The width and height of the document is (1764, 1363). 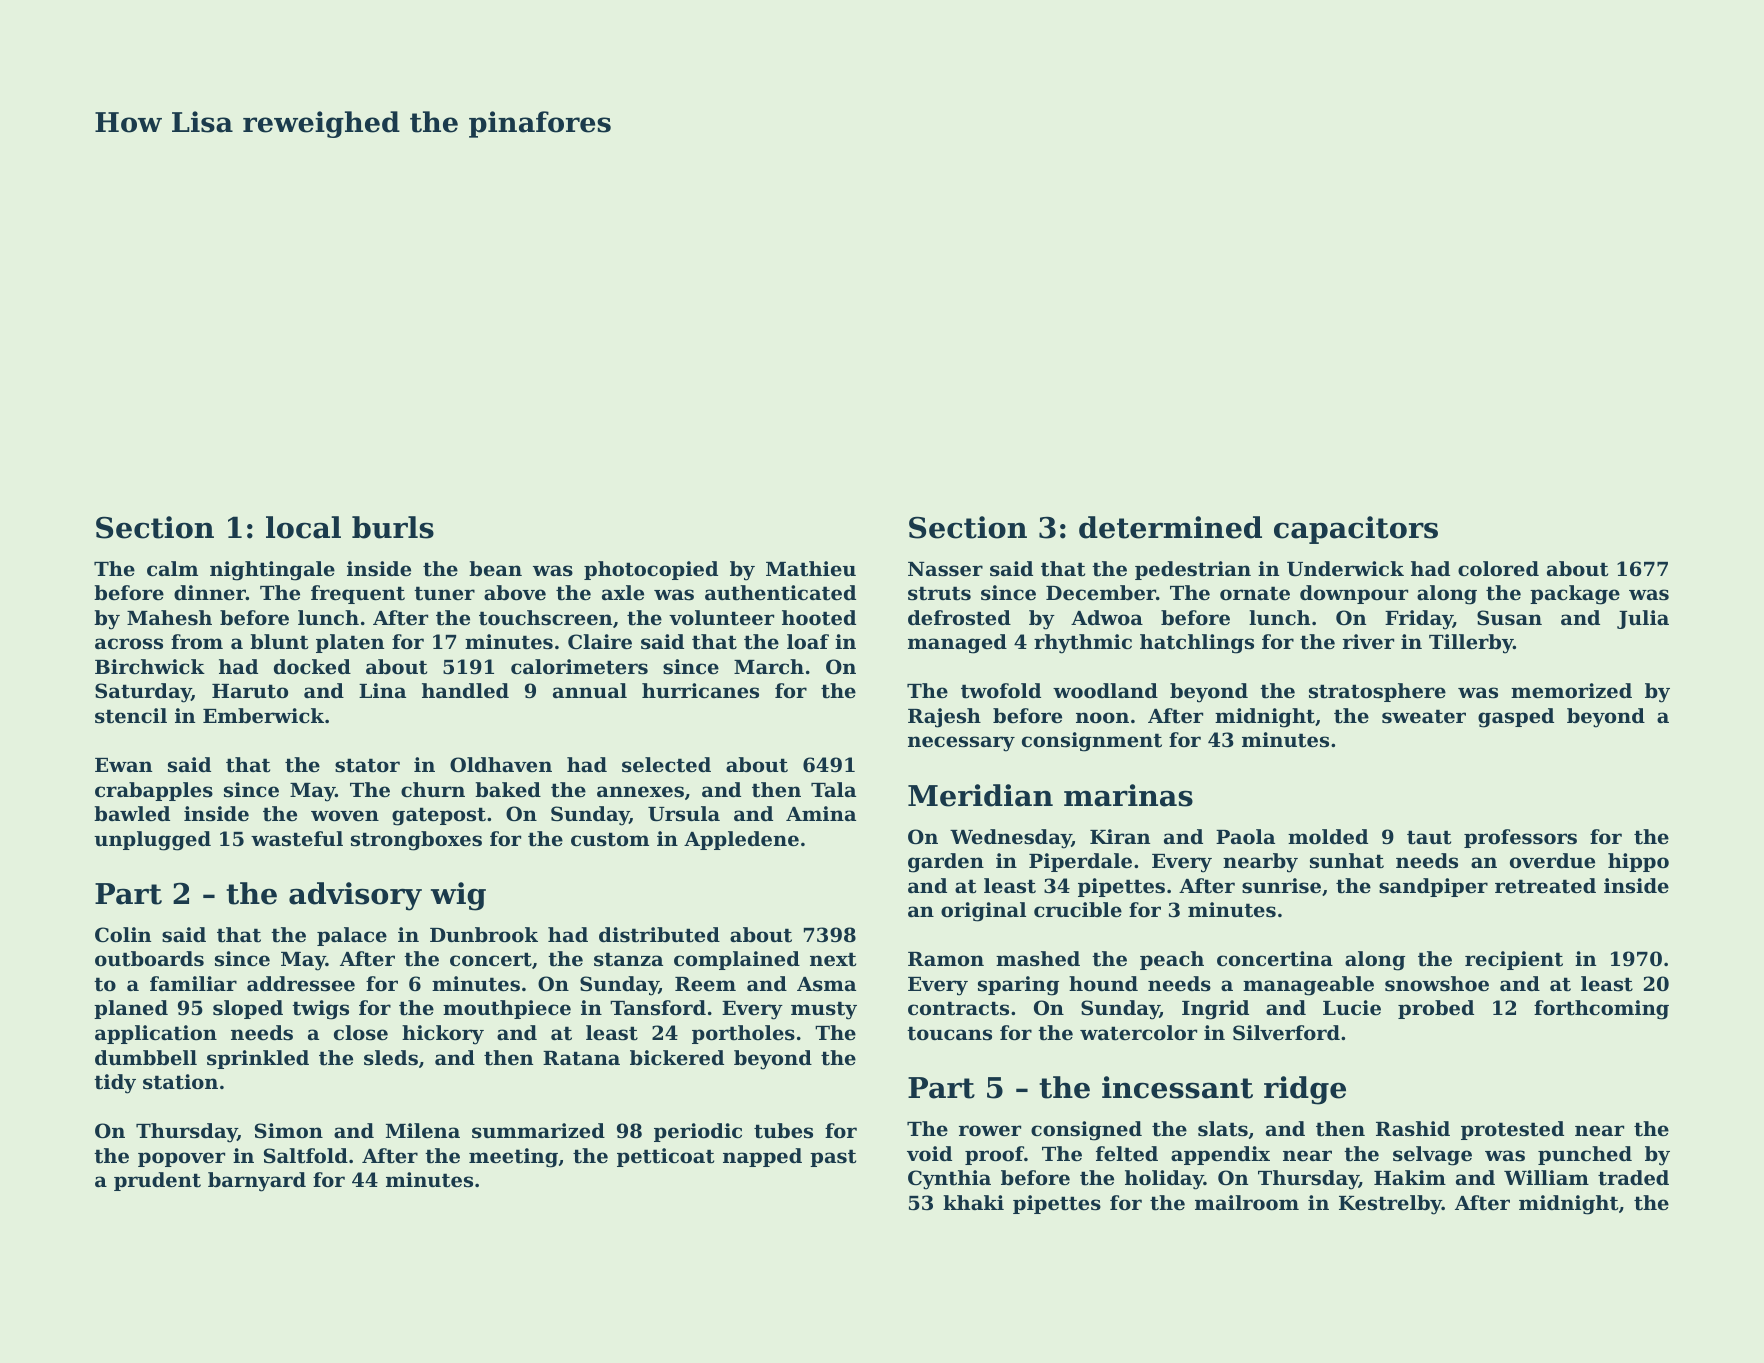 I want to click on twofold, so click(x=1001, y=690).
